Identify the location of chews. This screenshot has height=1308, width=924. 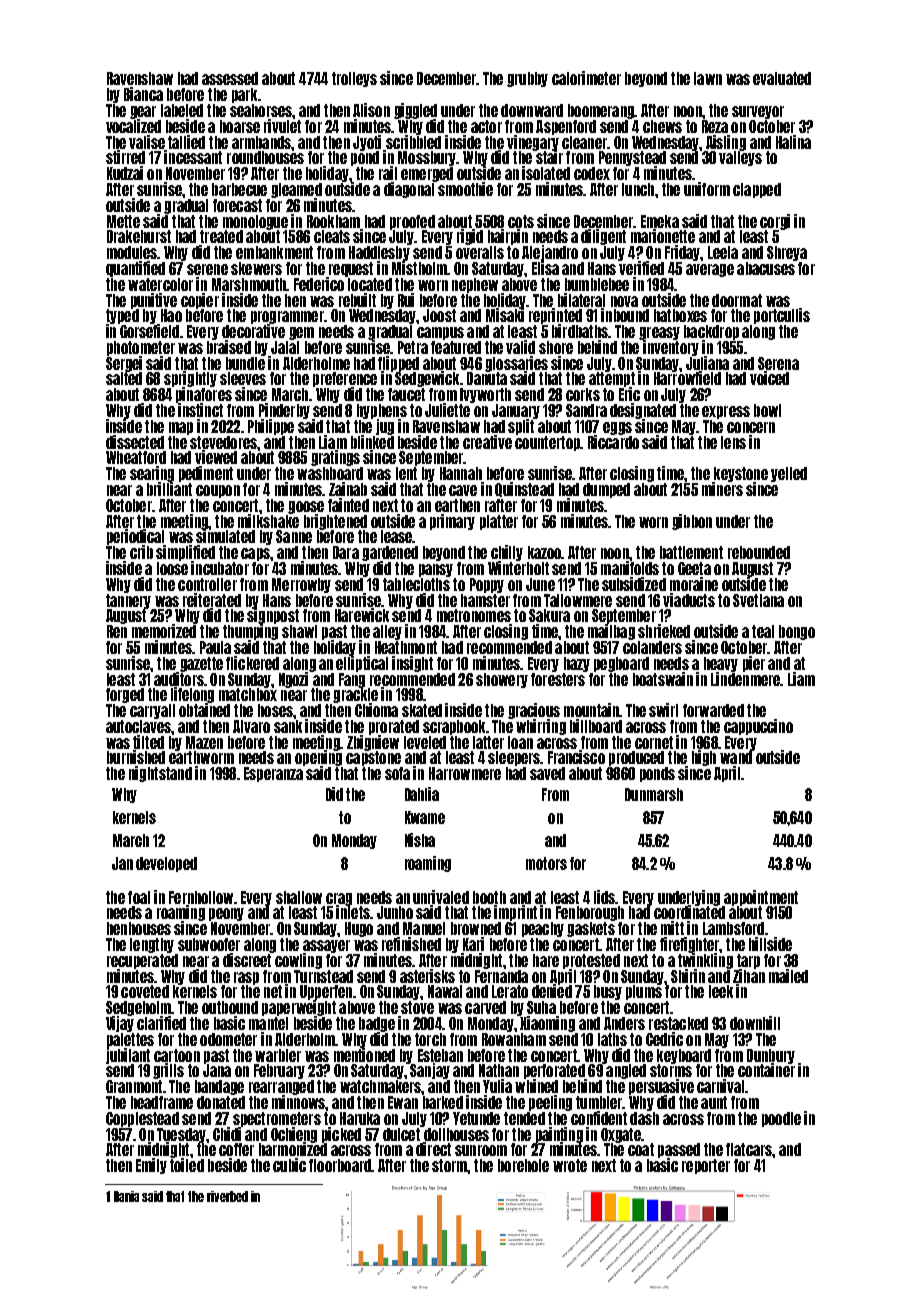
(662, 126).
